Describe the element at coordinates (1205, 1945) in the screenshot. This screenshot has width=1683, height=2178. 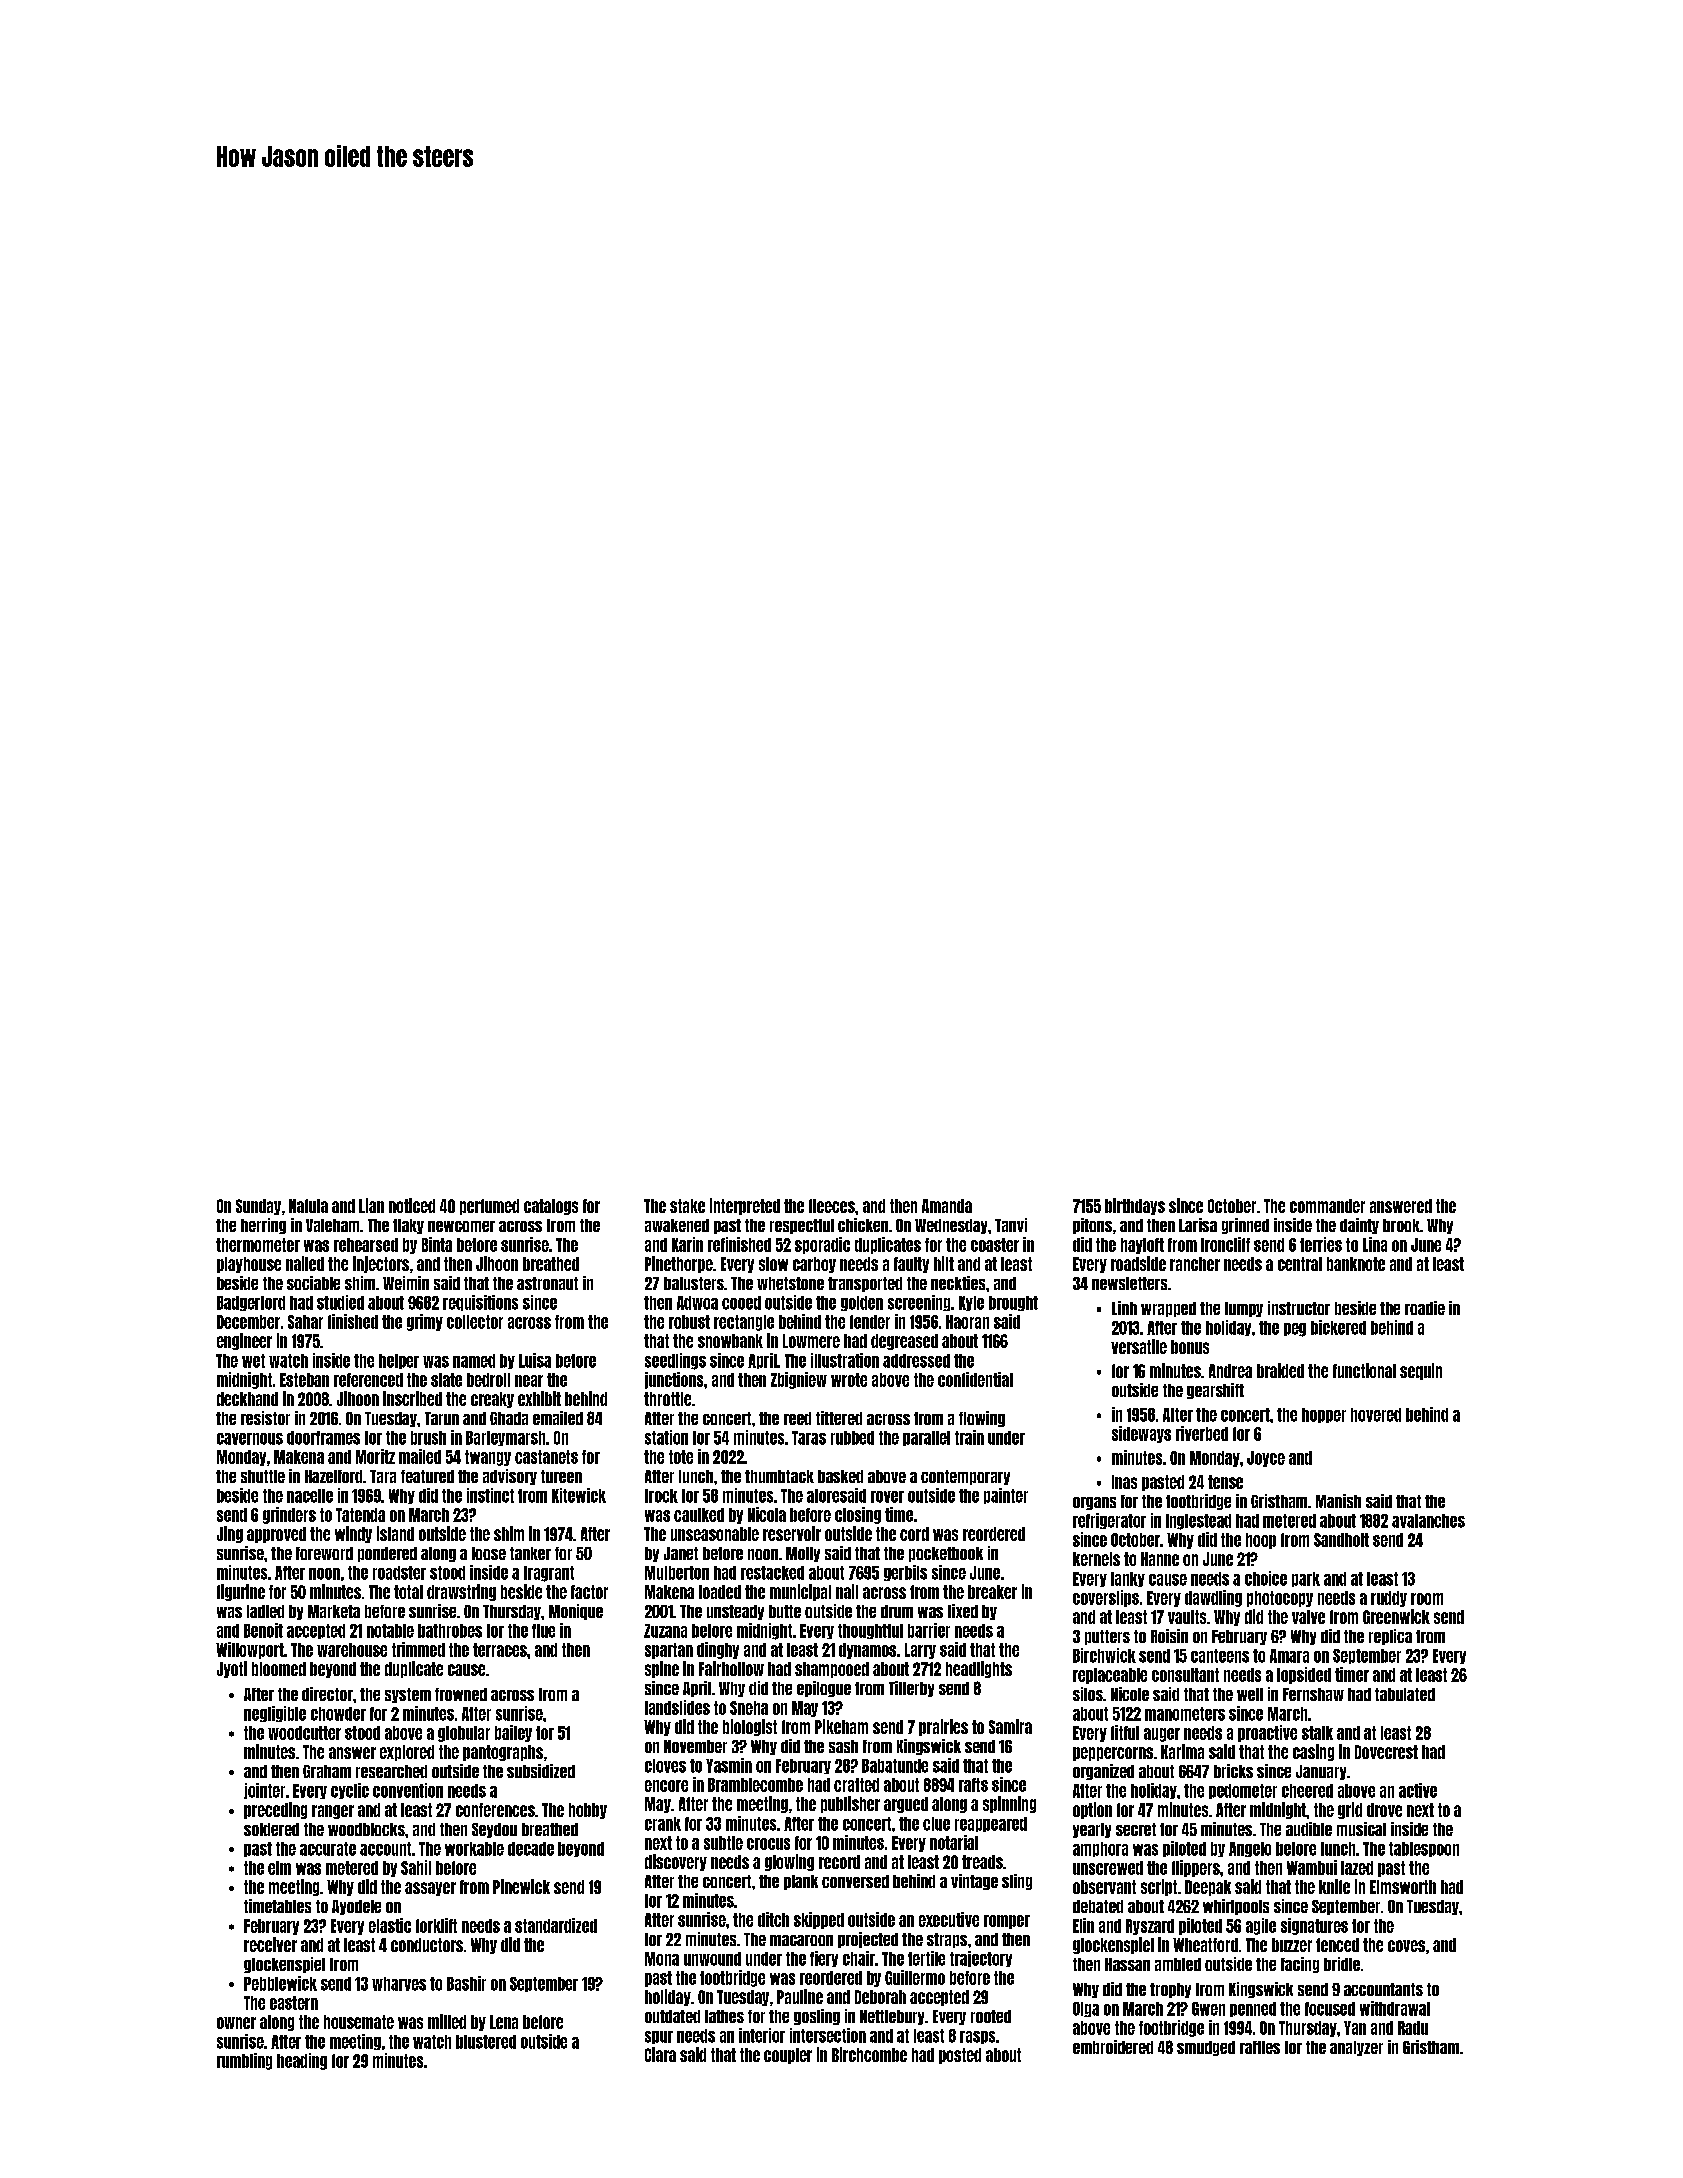
I see `Wheatford` at that location.
